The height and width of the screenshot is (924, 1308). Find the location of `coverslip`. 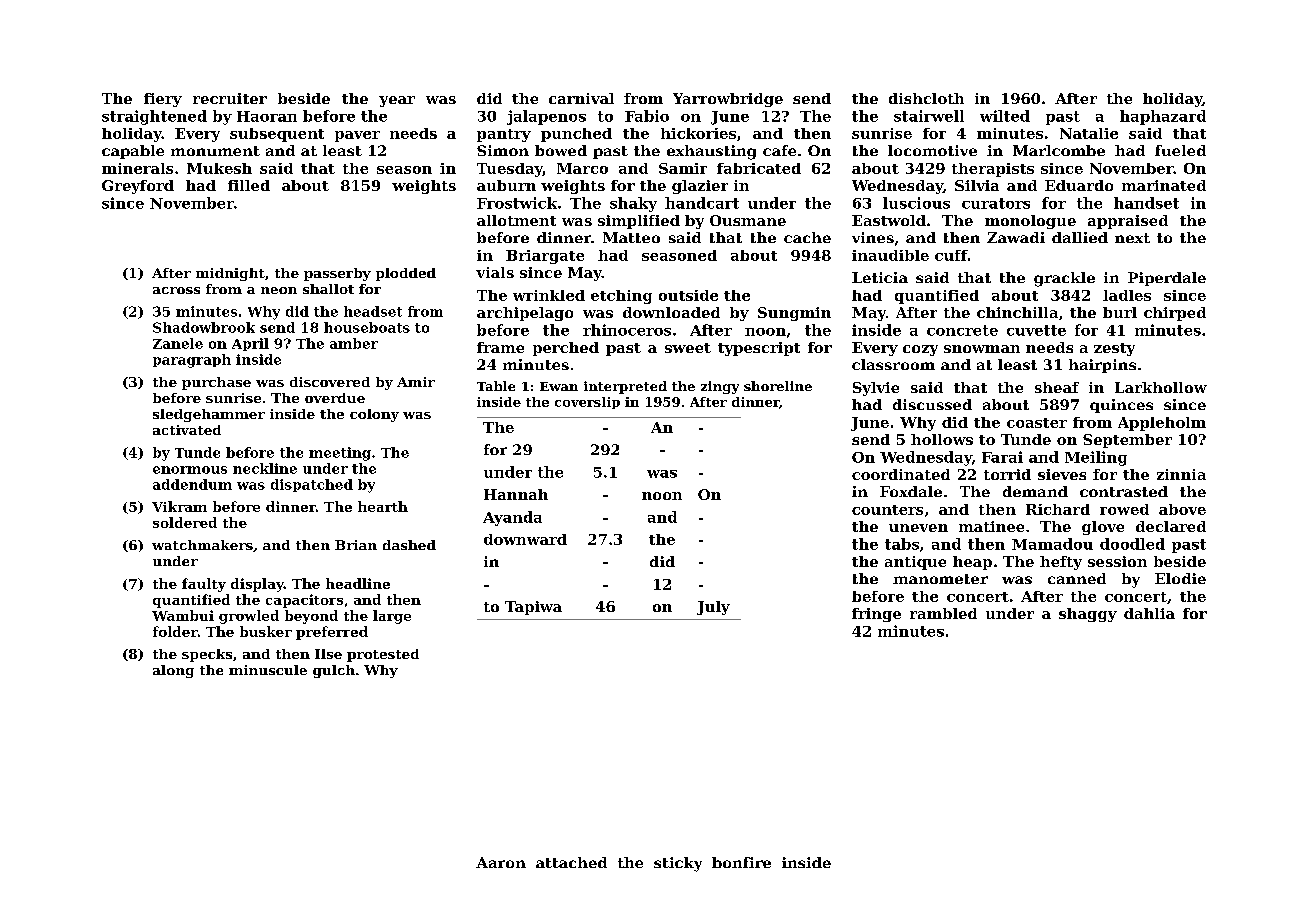

coverslip is located at coordinates (587, 403).
